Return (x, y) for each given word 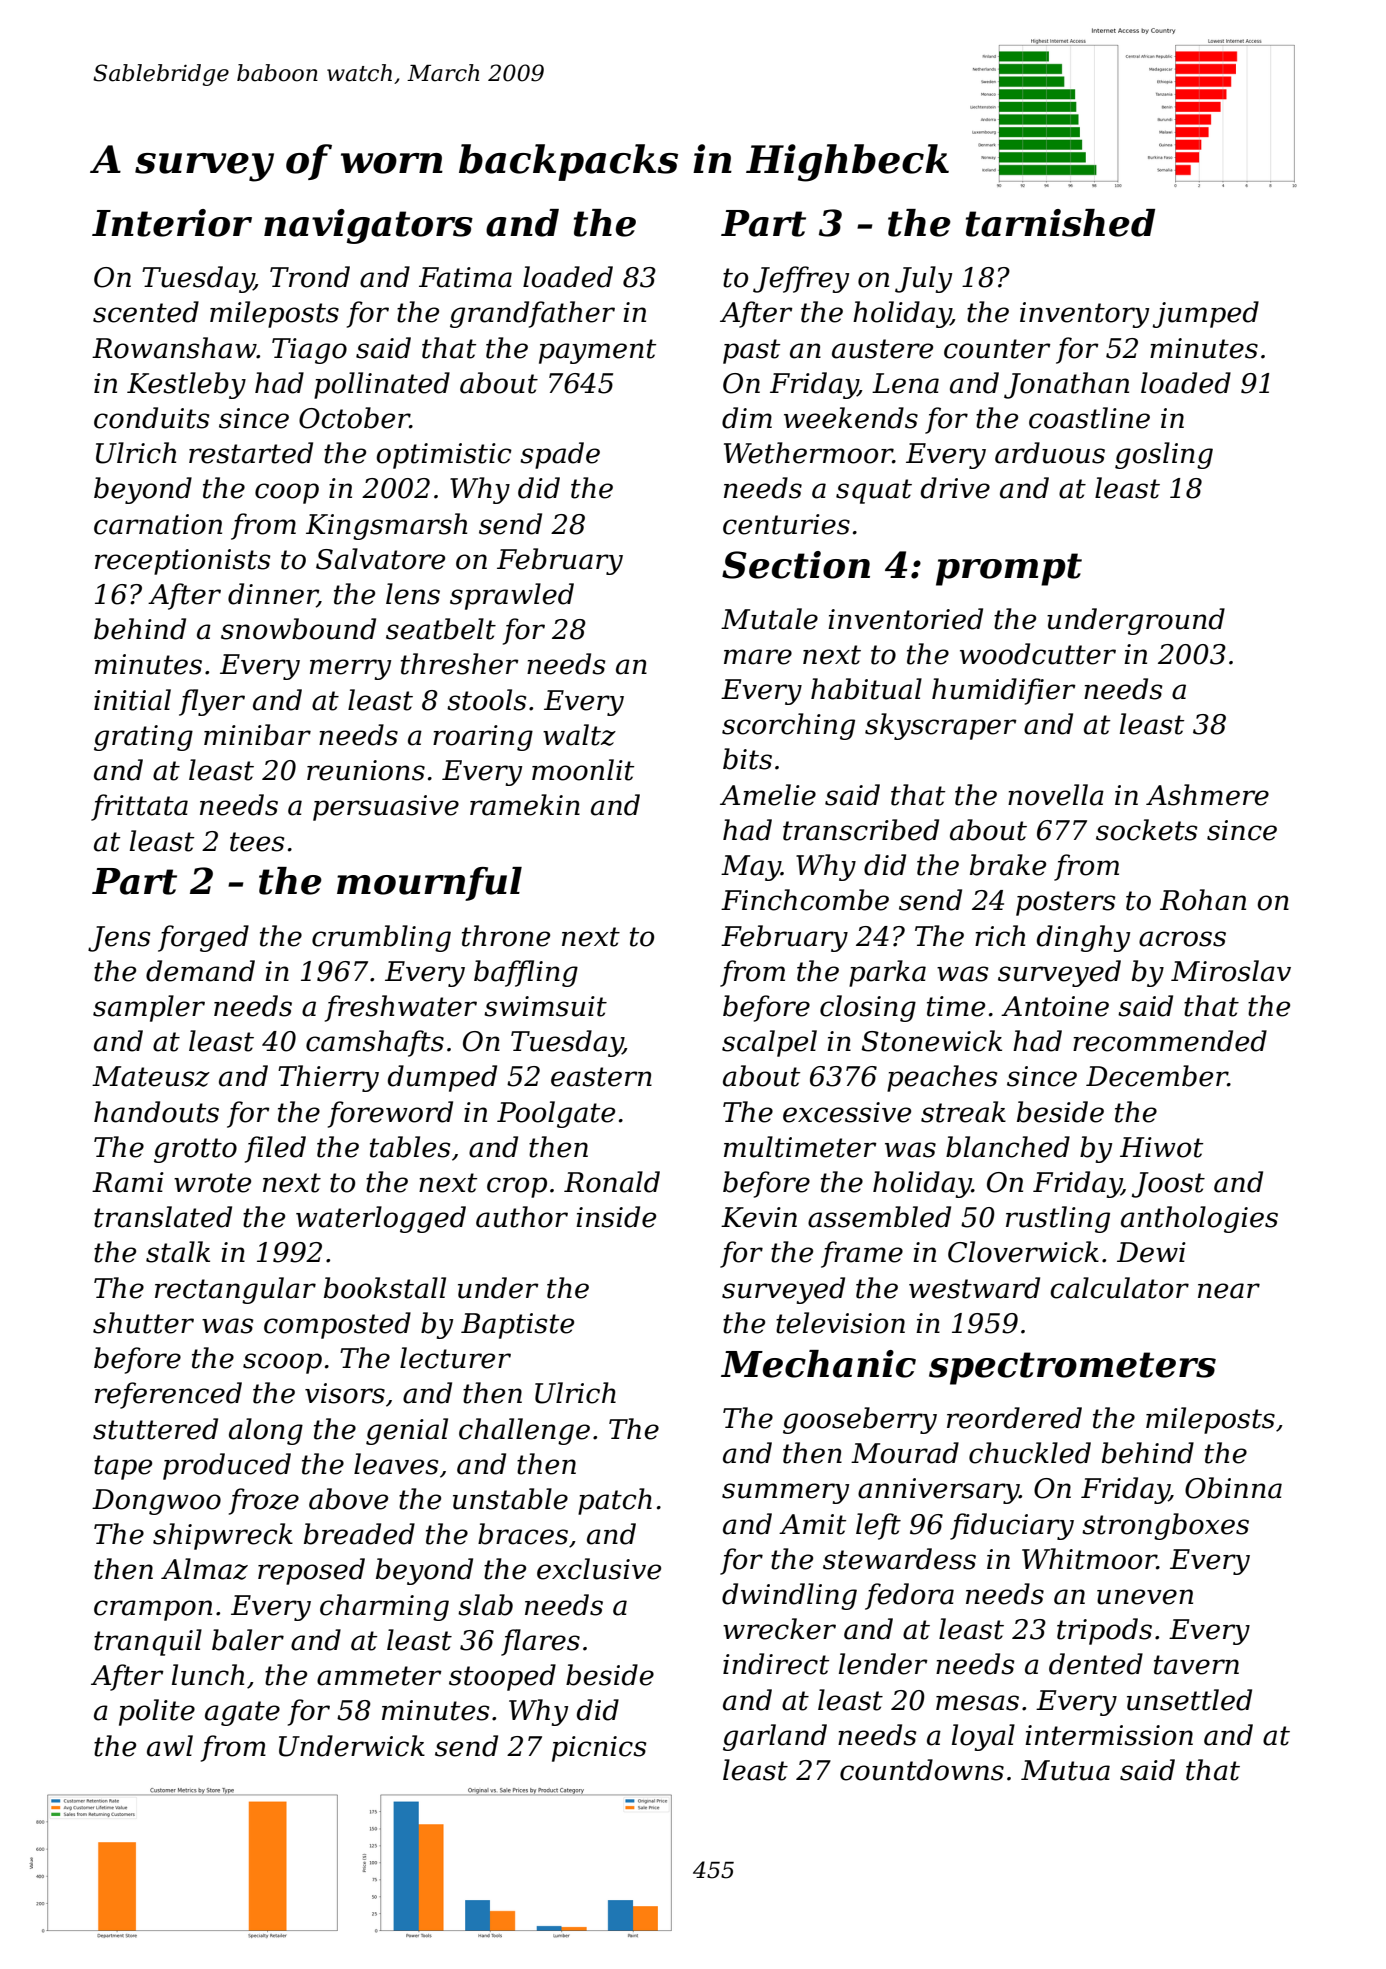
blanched (1008, 1147)
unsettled (1189, 1700)
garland (775, 1737)
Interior (172, 223)
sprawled (512, 596)
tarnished (1060, 223)
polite (157, 1712)
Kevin (759, 1217)
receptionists (182, 562)
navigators (368, 226)
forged (203, 938)
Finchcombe (805, 900)
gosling (1164, 455)
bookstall (385, 1288)
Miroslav (1231, 971)
